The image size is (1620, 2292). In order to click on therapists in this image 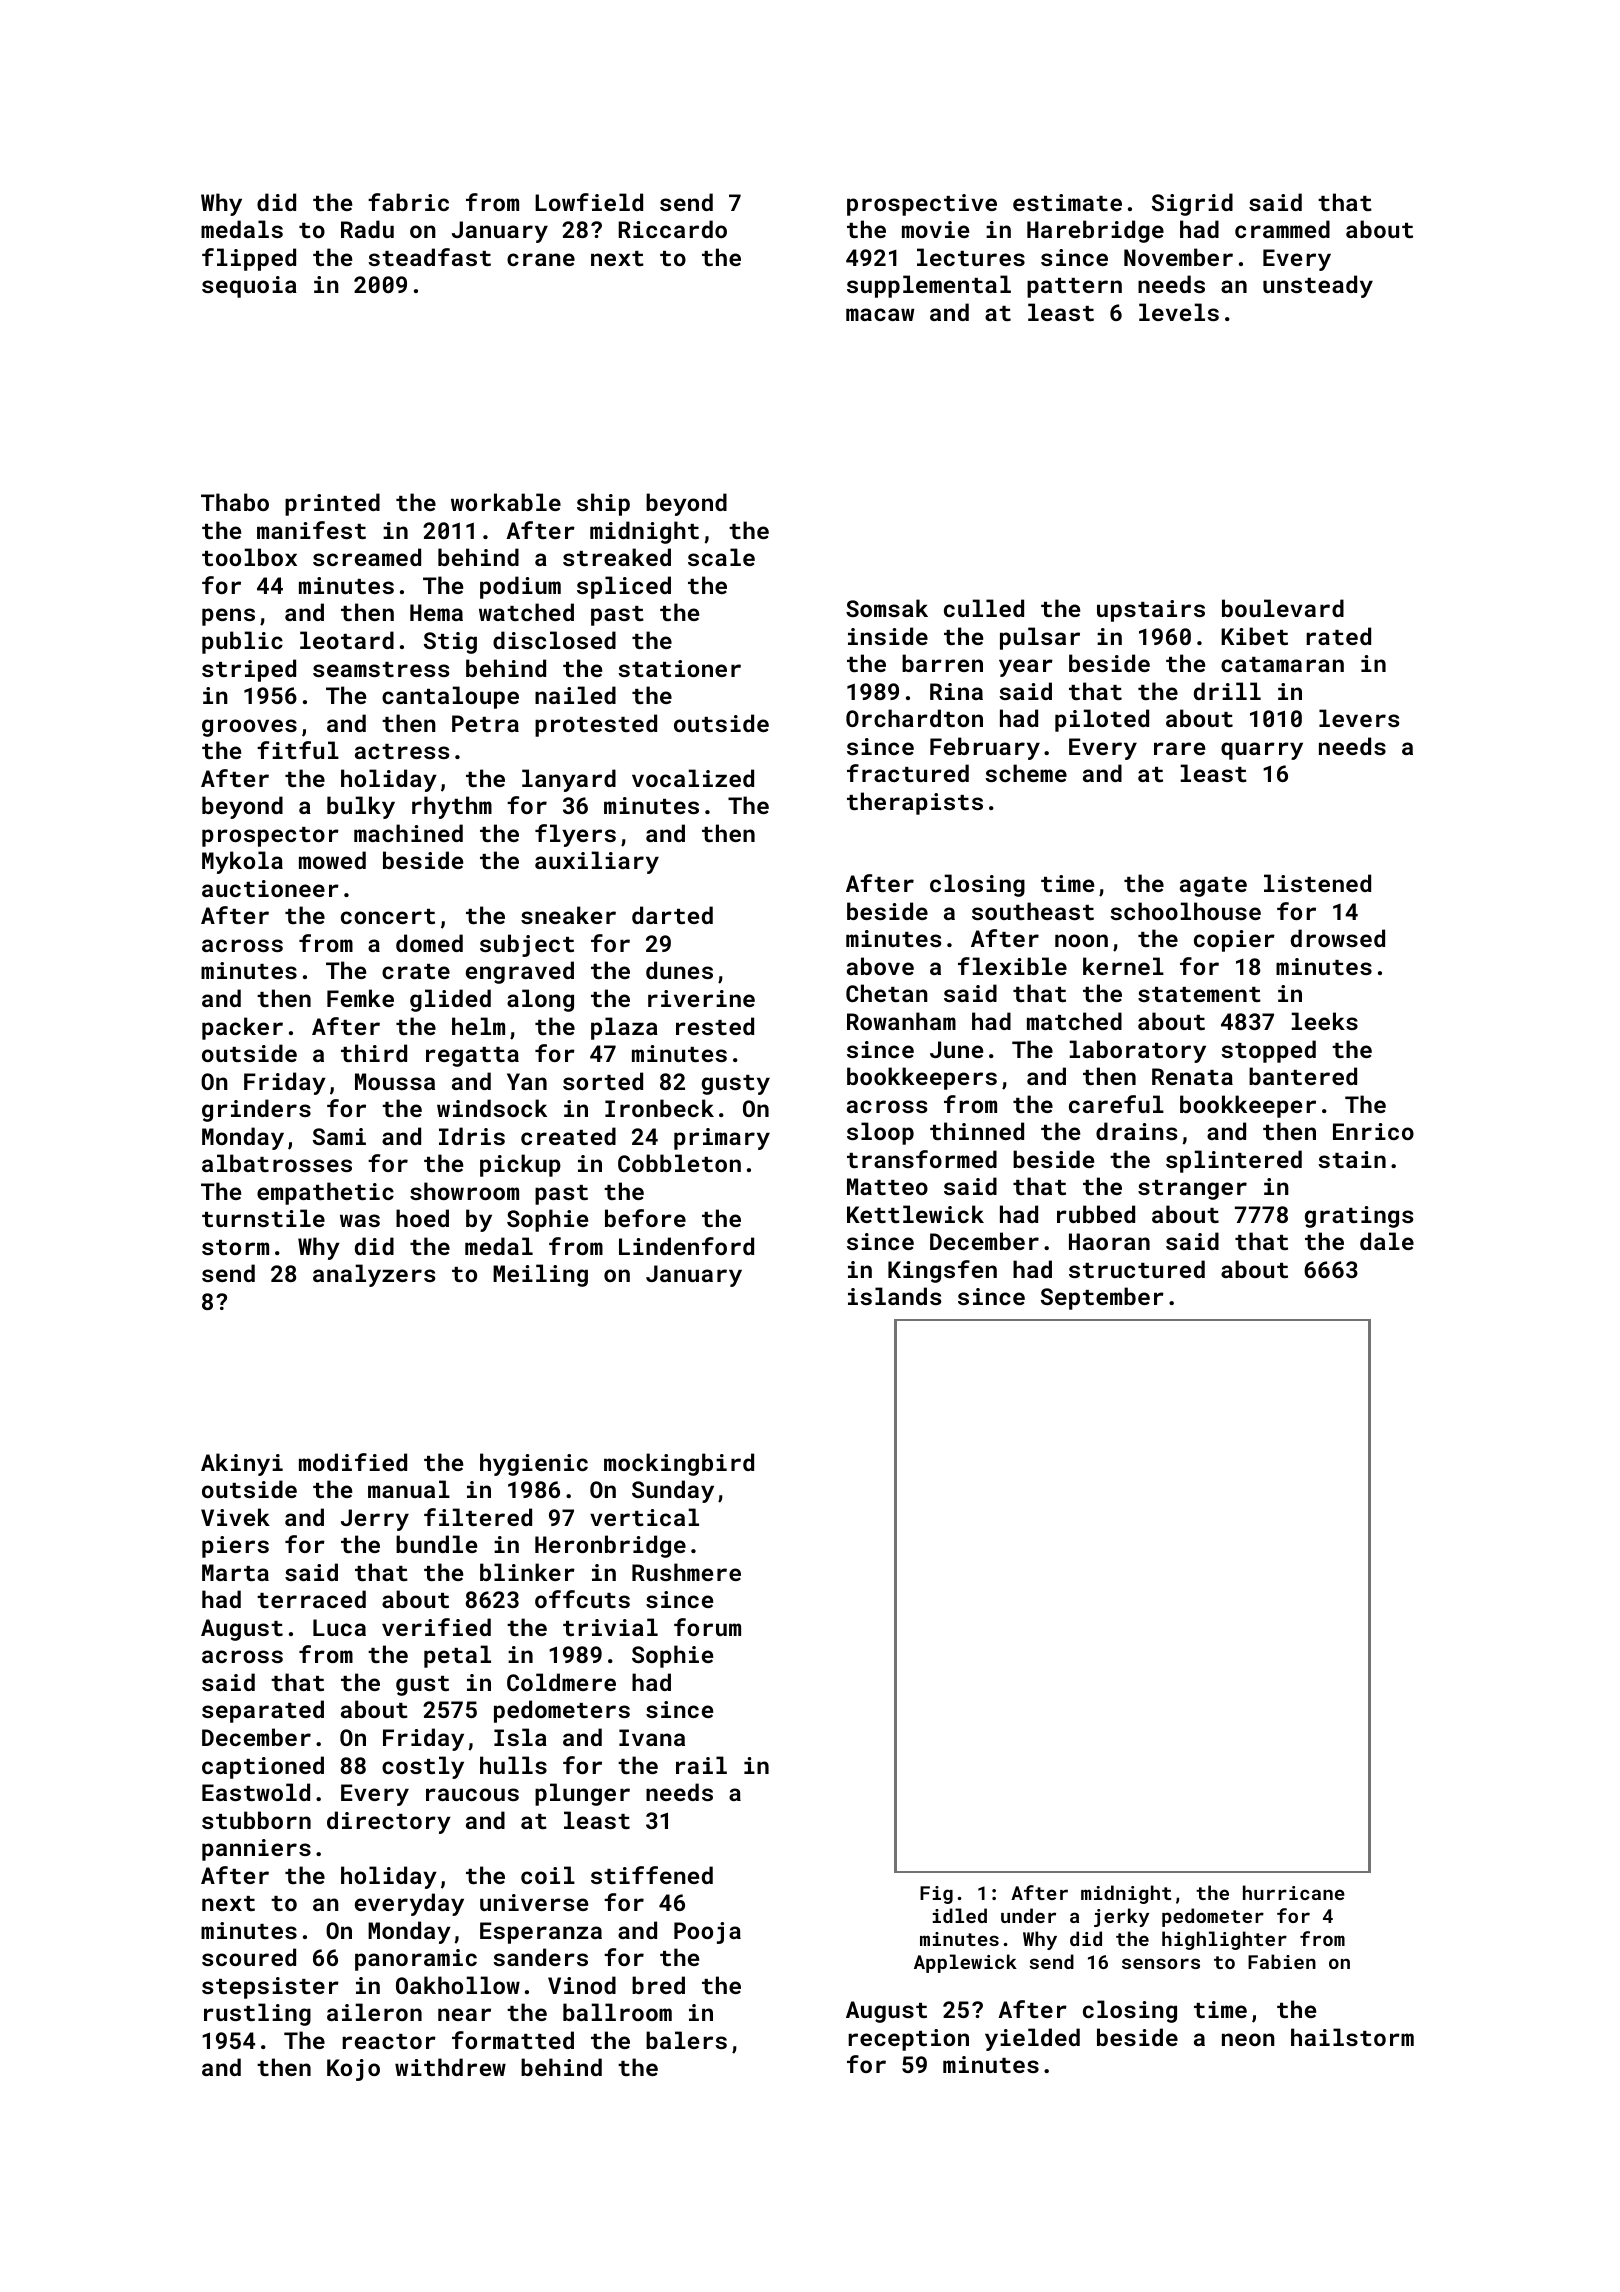, I will do `click(915, 803)`.
